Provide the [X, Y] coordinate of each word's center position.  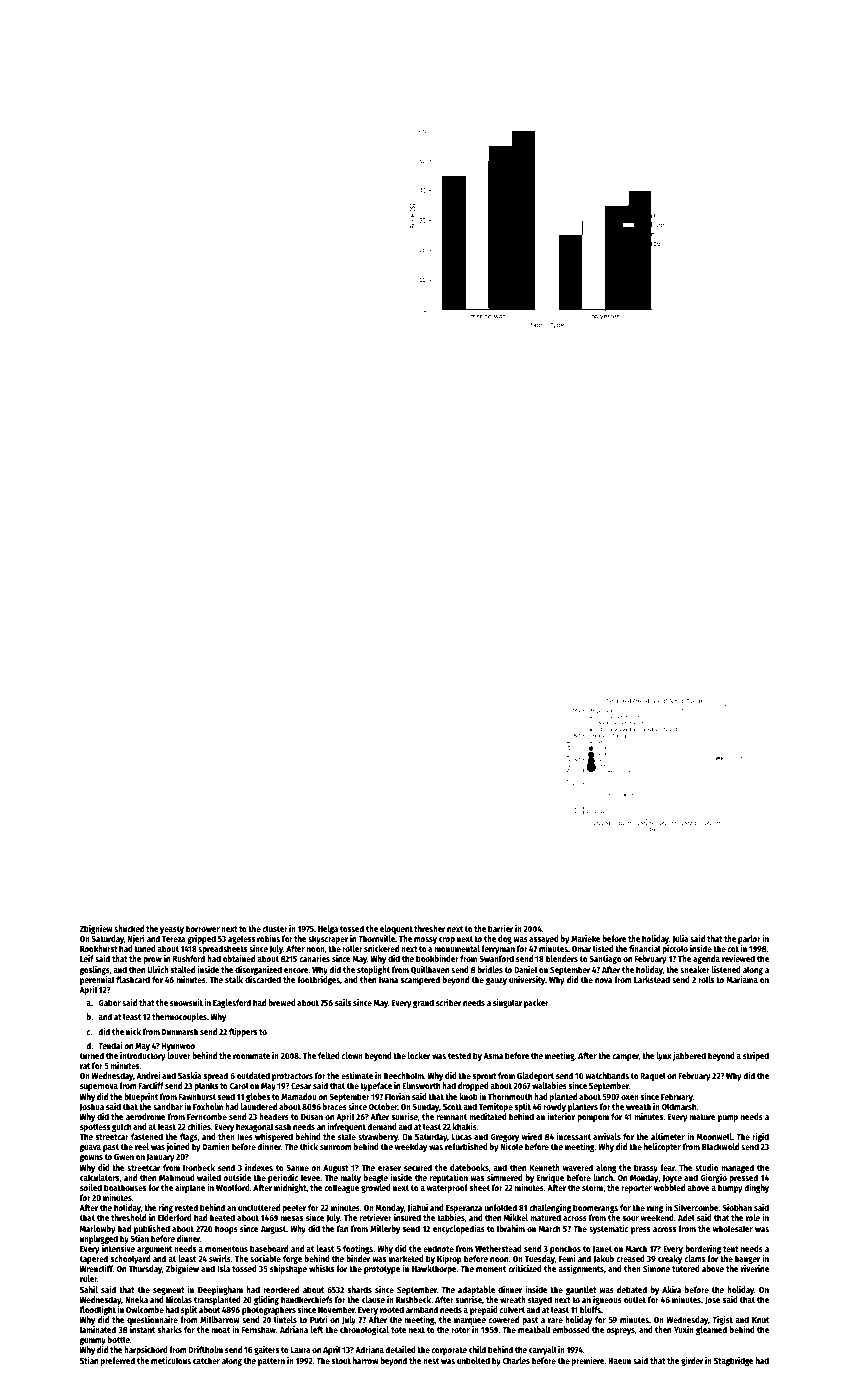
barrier [500, 928]
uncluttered [259, 1207]
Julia [680, 939]
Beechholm [404, 1075]
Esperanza [464, 1209]
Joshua [92, 1107]
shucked [129, 928]
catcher [206, 1360]
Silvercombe [696, 1207]
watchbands [607, 1075]
